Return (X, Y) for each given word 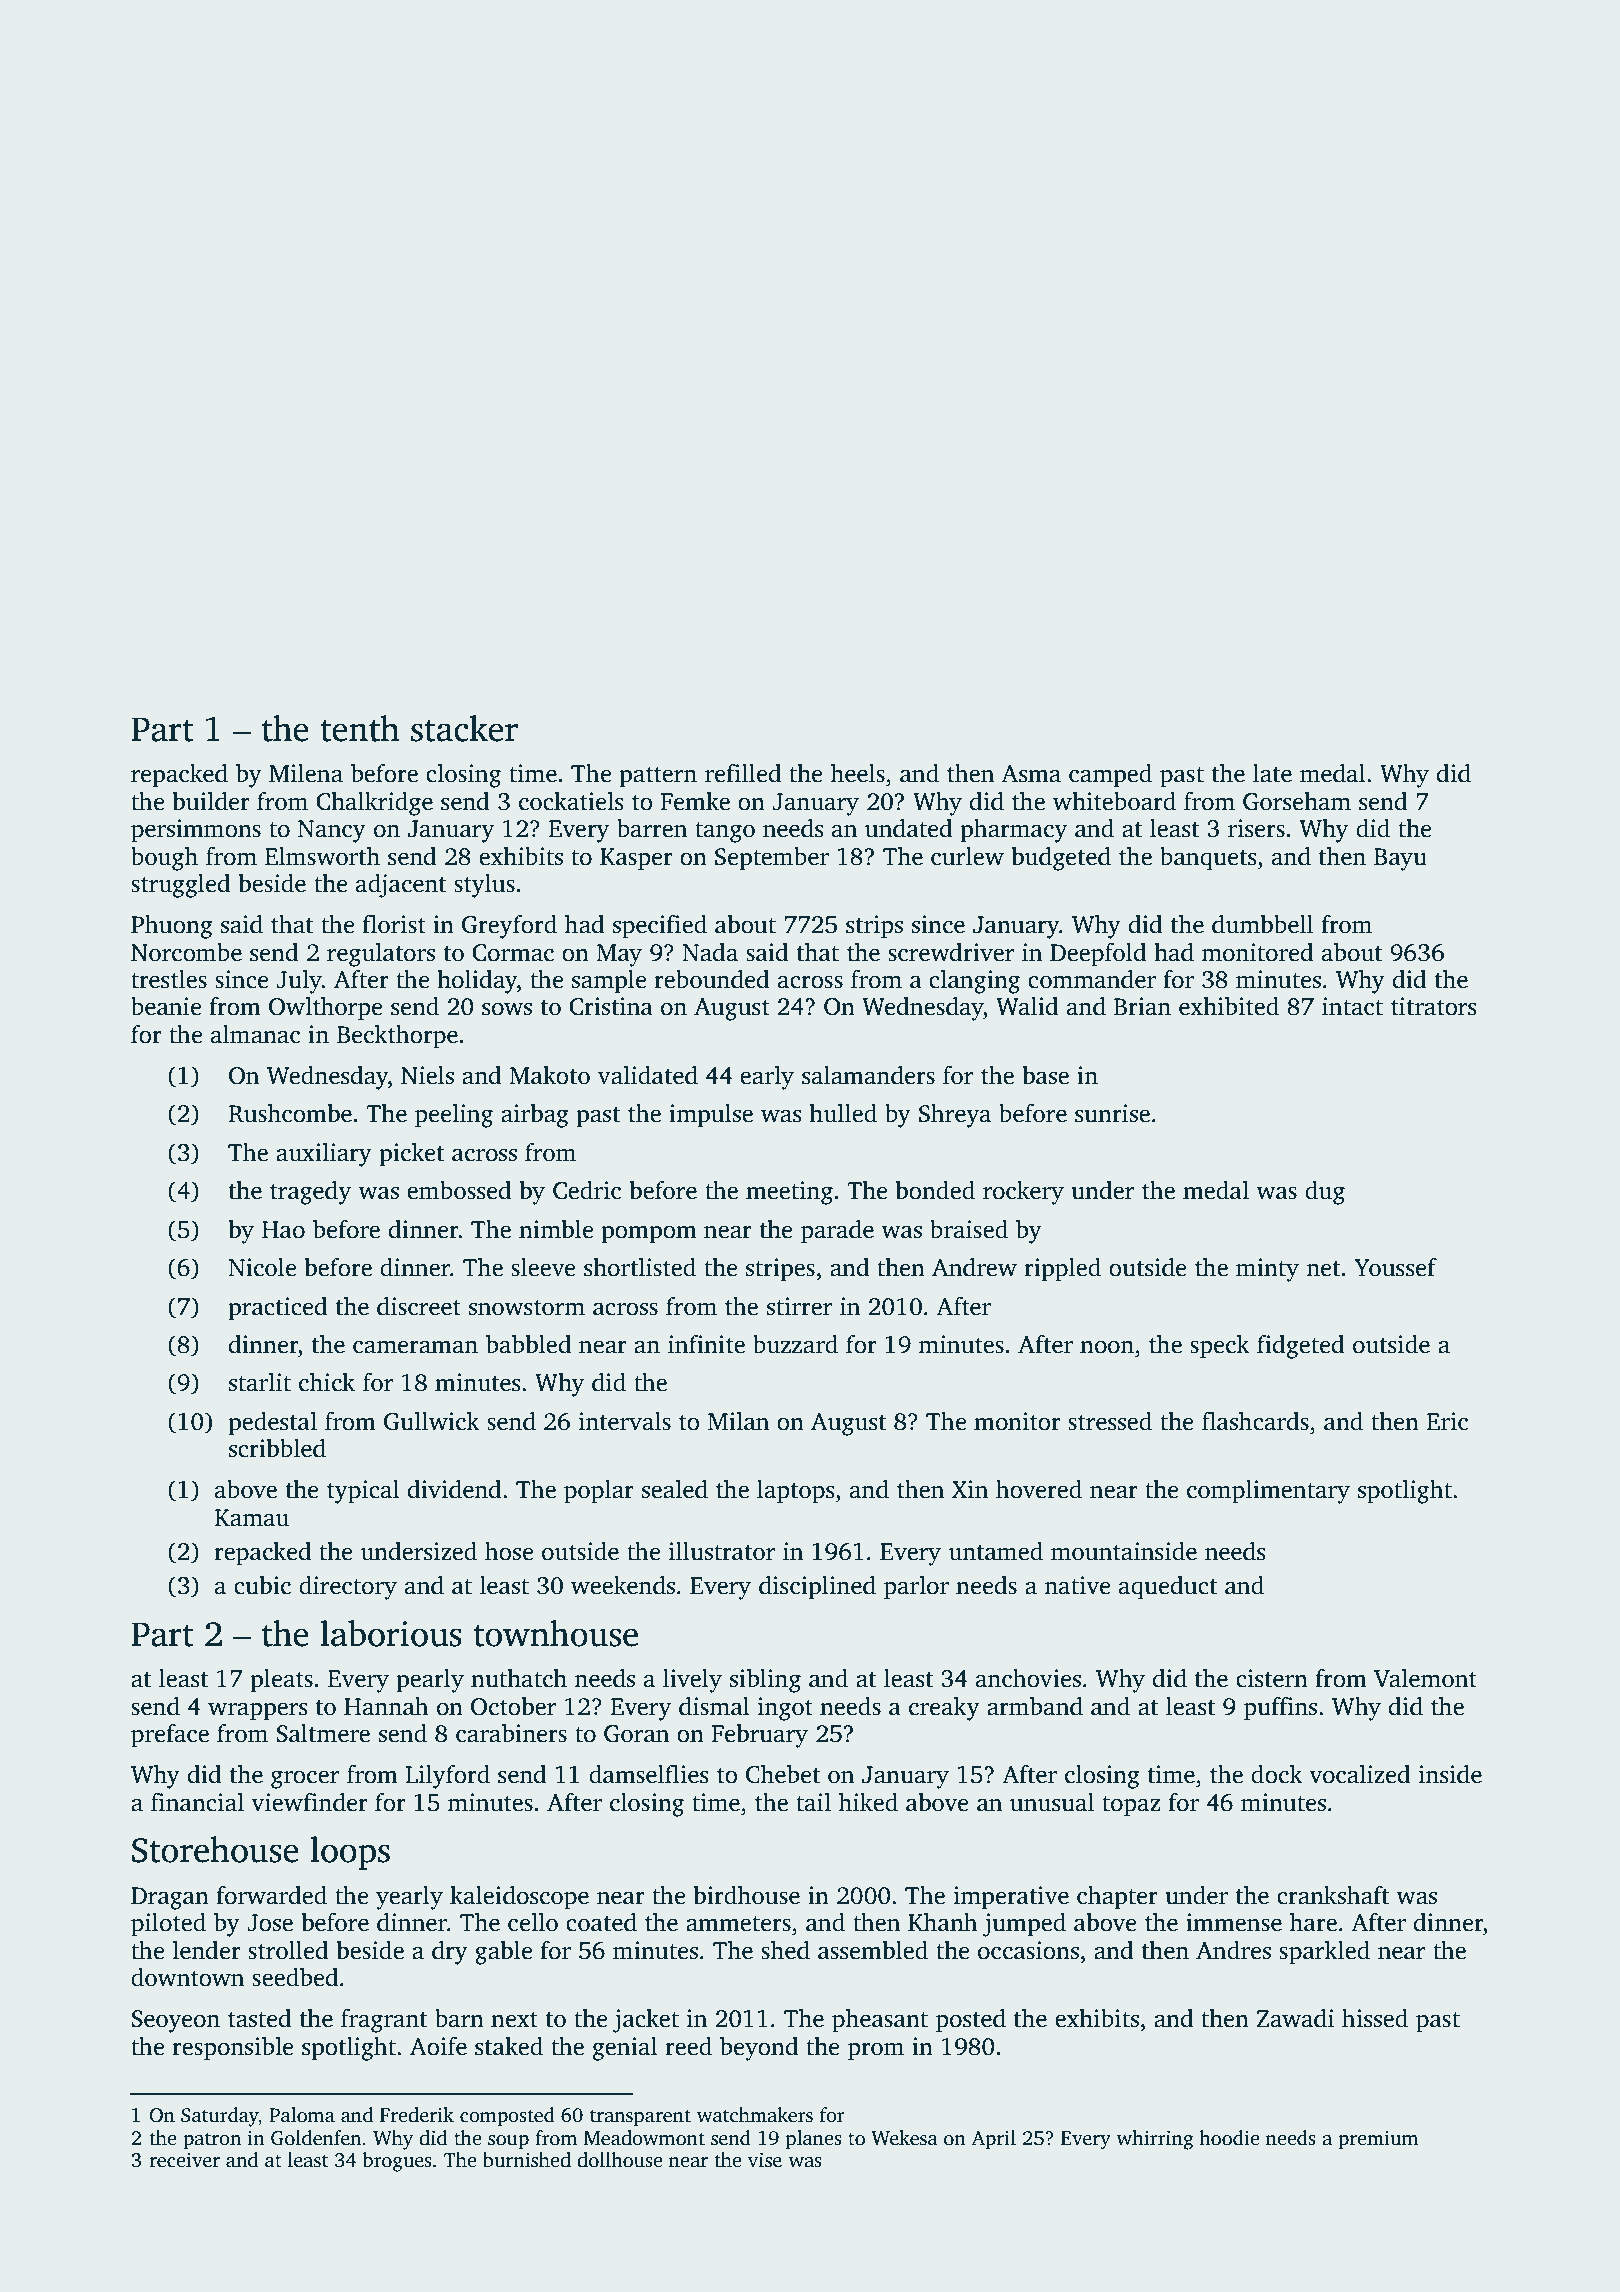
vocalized (1360, 1774)
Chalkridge (374, 804)
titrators (1434, 1006)
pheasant (880, 2021)
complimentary (1268, 1492)
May (619, 955)
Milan (738, 1421)
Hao (283, 1230)
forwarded (271, 1895)
